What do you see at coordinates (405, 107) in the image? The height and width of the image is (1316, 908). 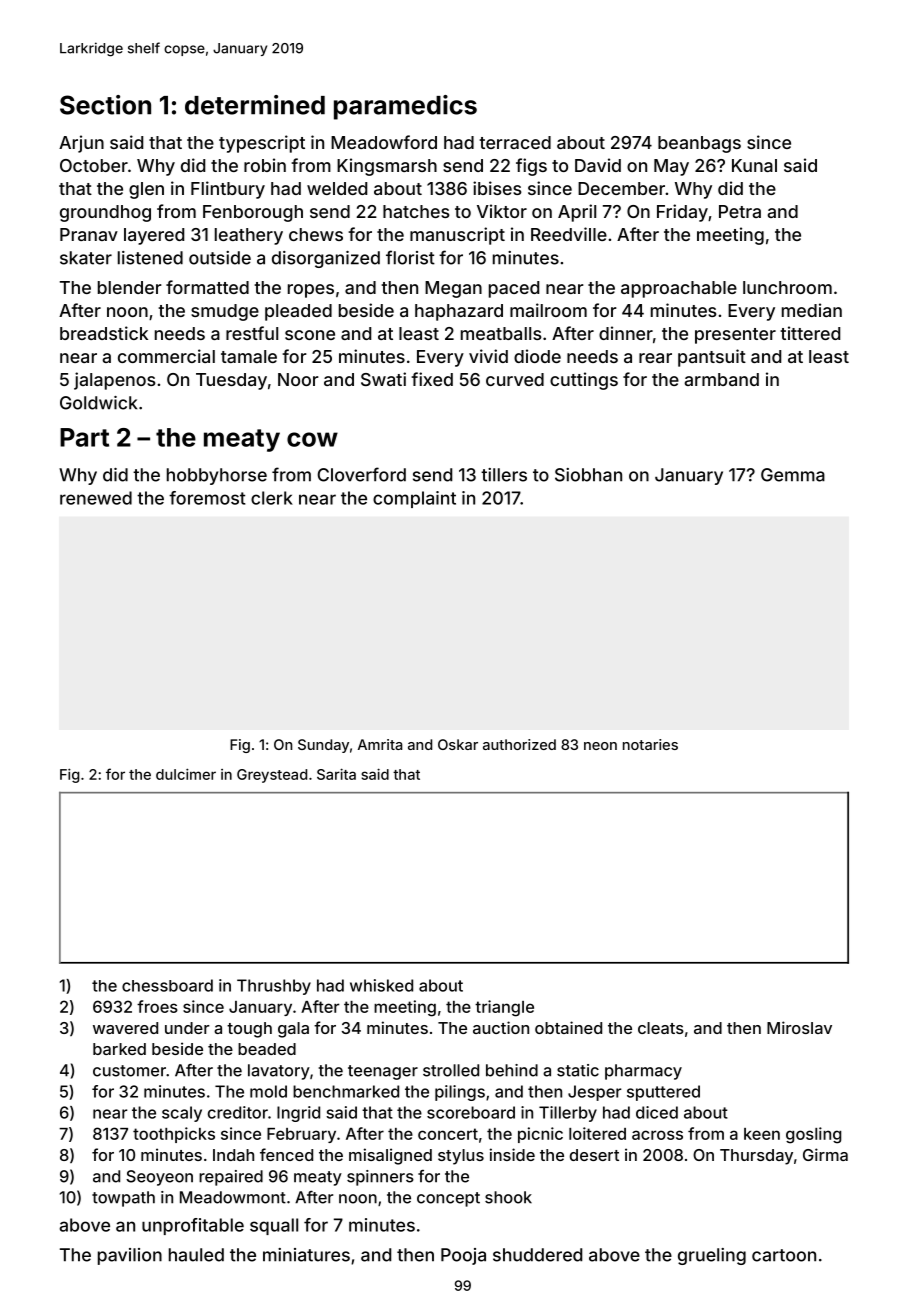 I see `paramedics` at bounding box center [405, 107].
